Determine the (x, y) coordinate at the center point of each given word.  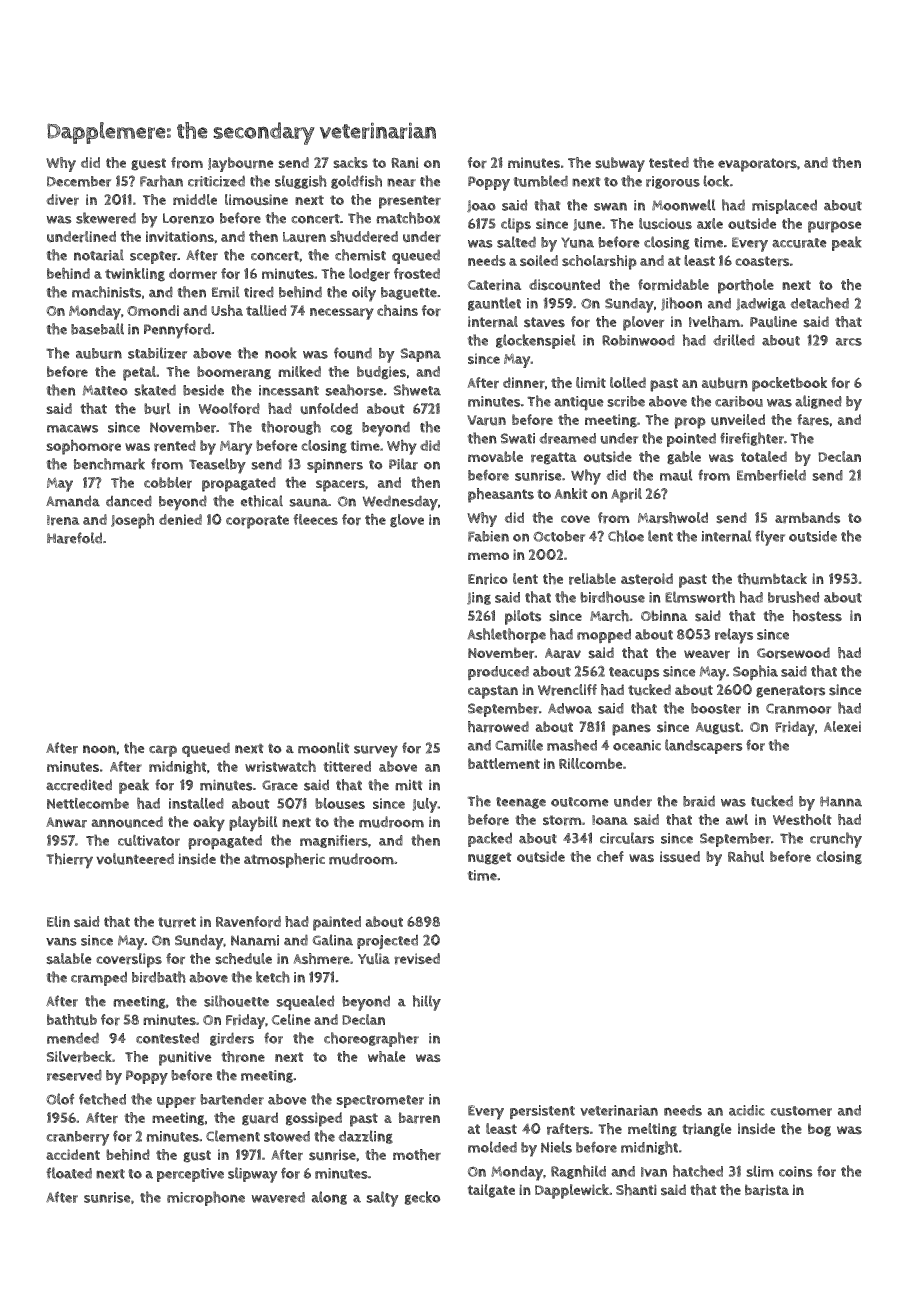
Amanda (73, 501)
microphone (206, 1198)
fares (813, 420)
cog (341, 429)
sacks (350, 163)
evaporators (757, 165)
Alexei (842, 726)
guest (148, 164)
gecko (423, 1198)
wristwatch (280, 766)
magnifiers (334, 841)
